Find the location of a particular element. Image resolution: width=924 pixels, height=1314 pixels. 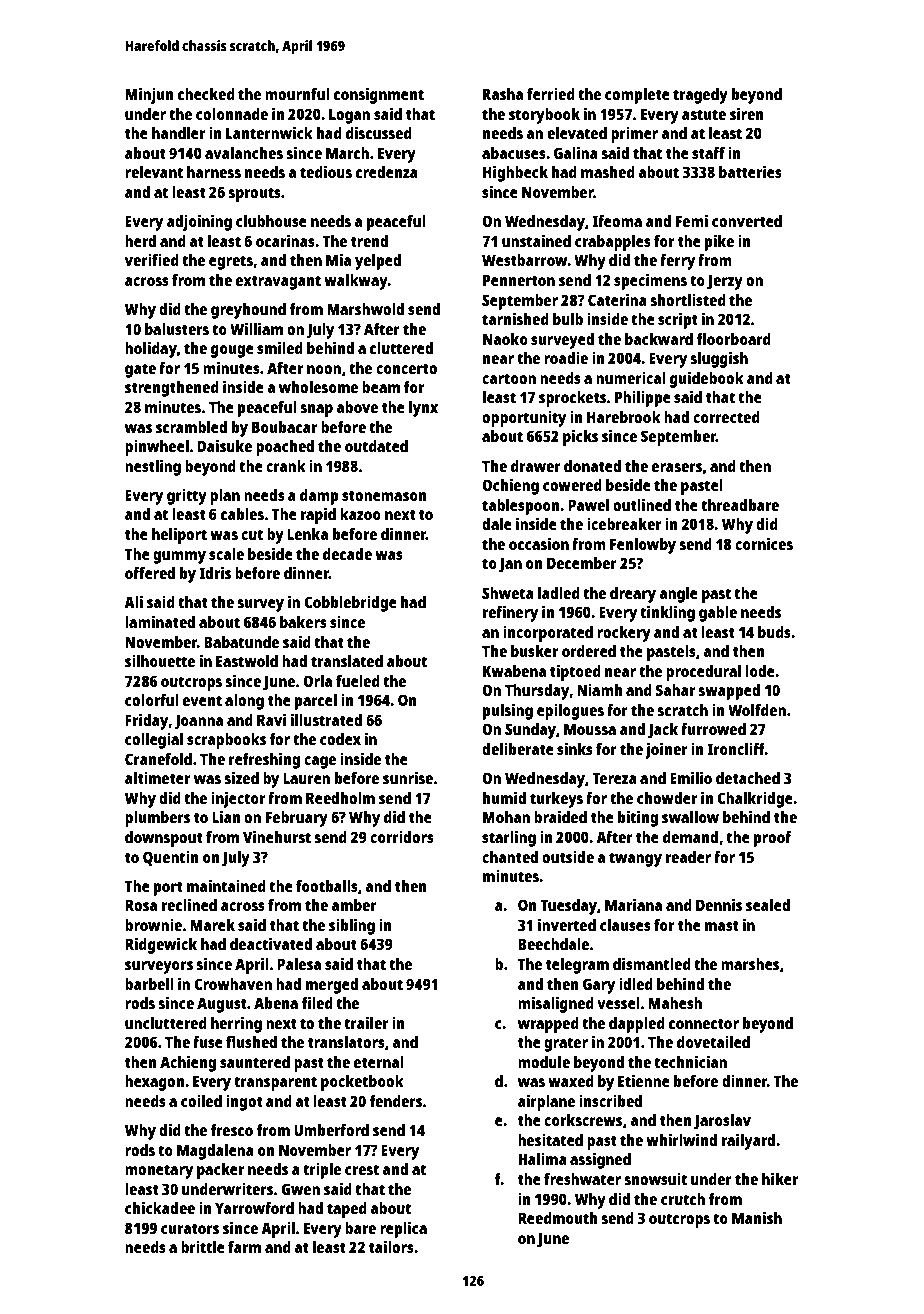

discussed is located at coordinates (379, 132).
